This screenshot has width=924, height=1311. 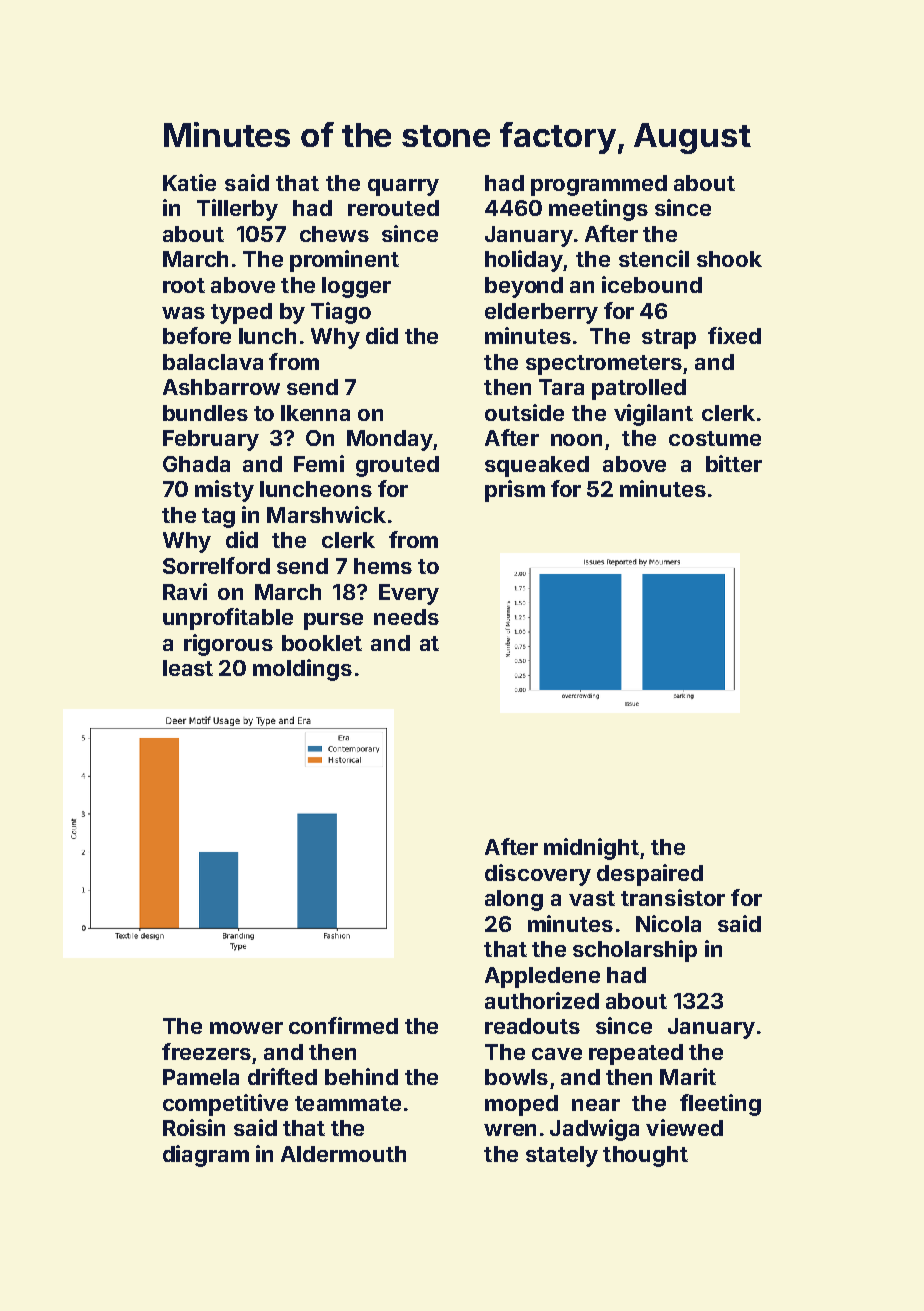 I want to click on Katie, so click(x=189, y=182).
